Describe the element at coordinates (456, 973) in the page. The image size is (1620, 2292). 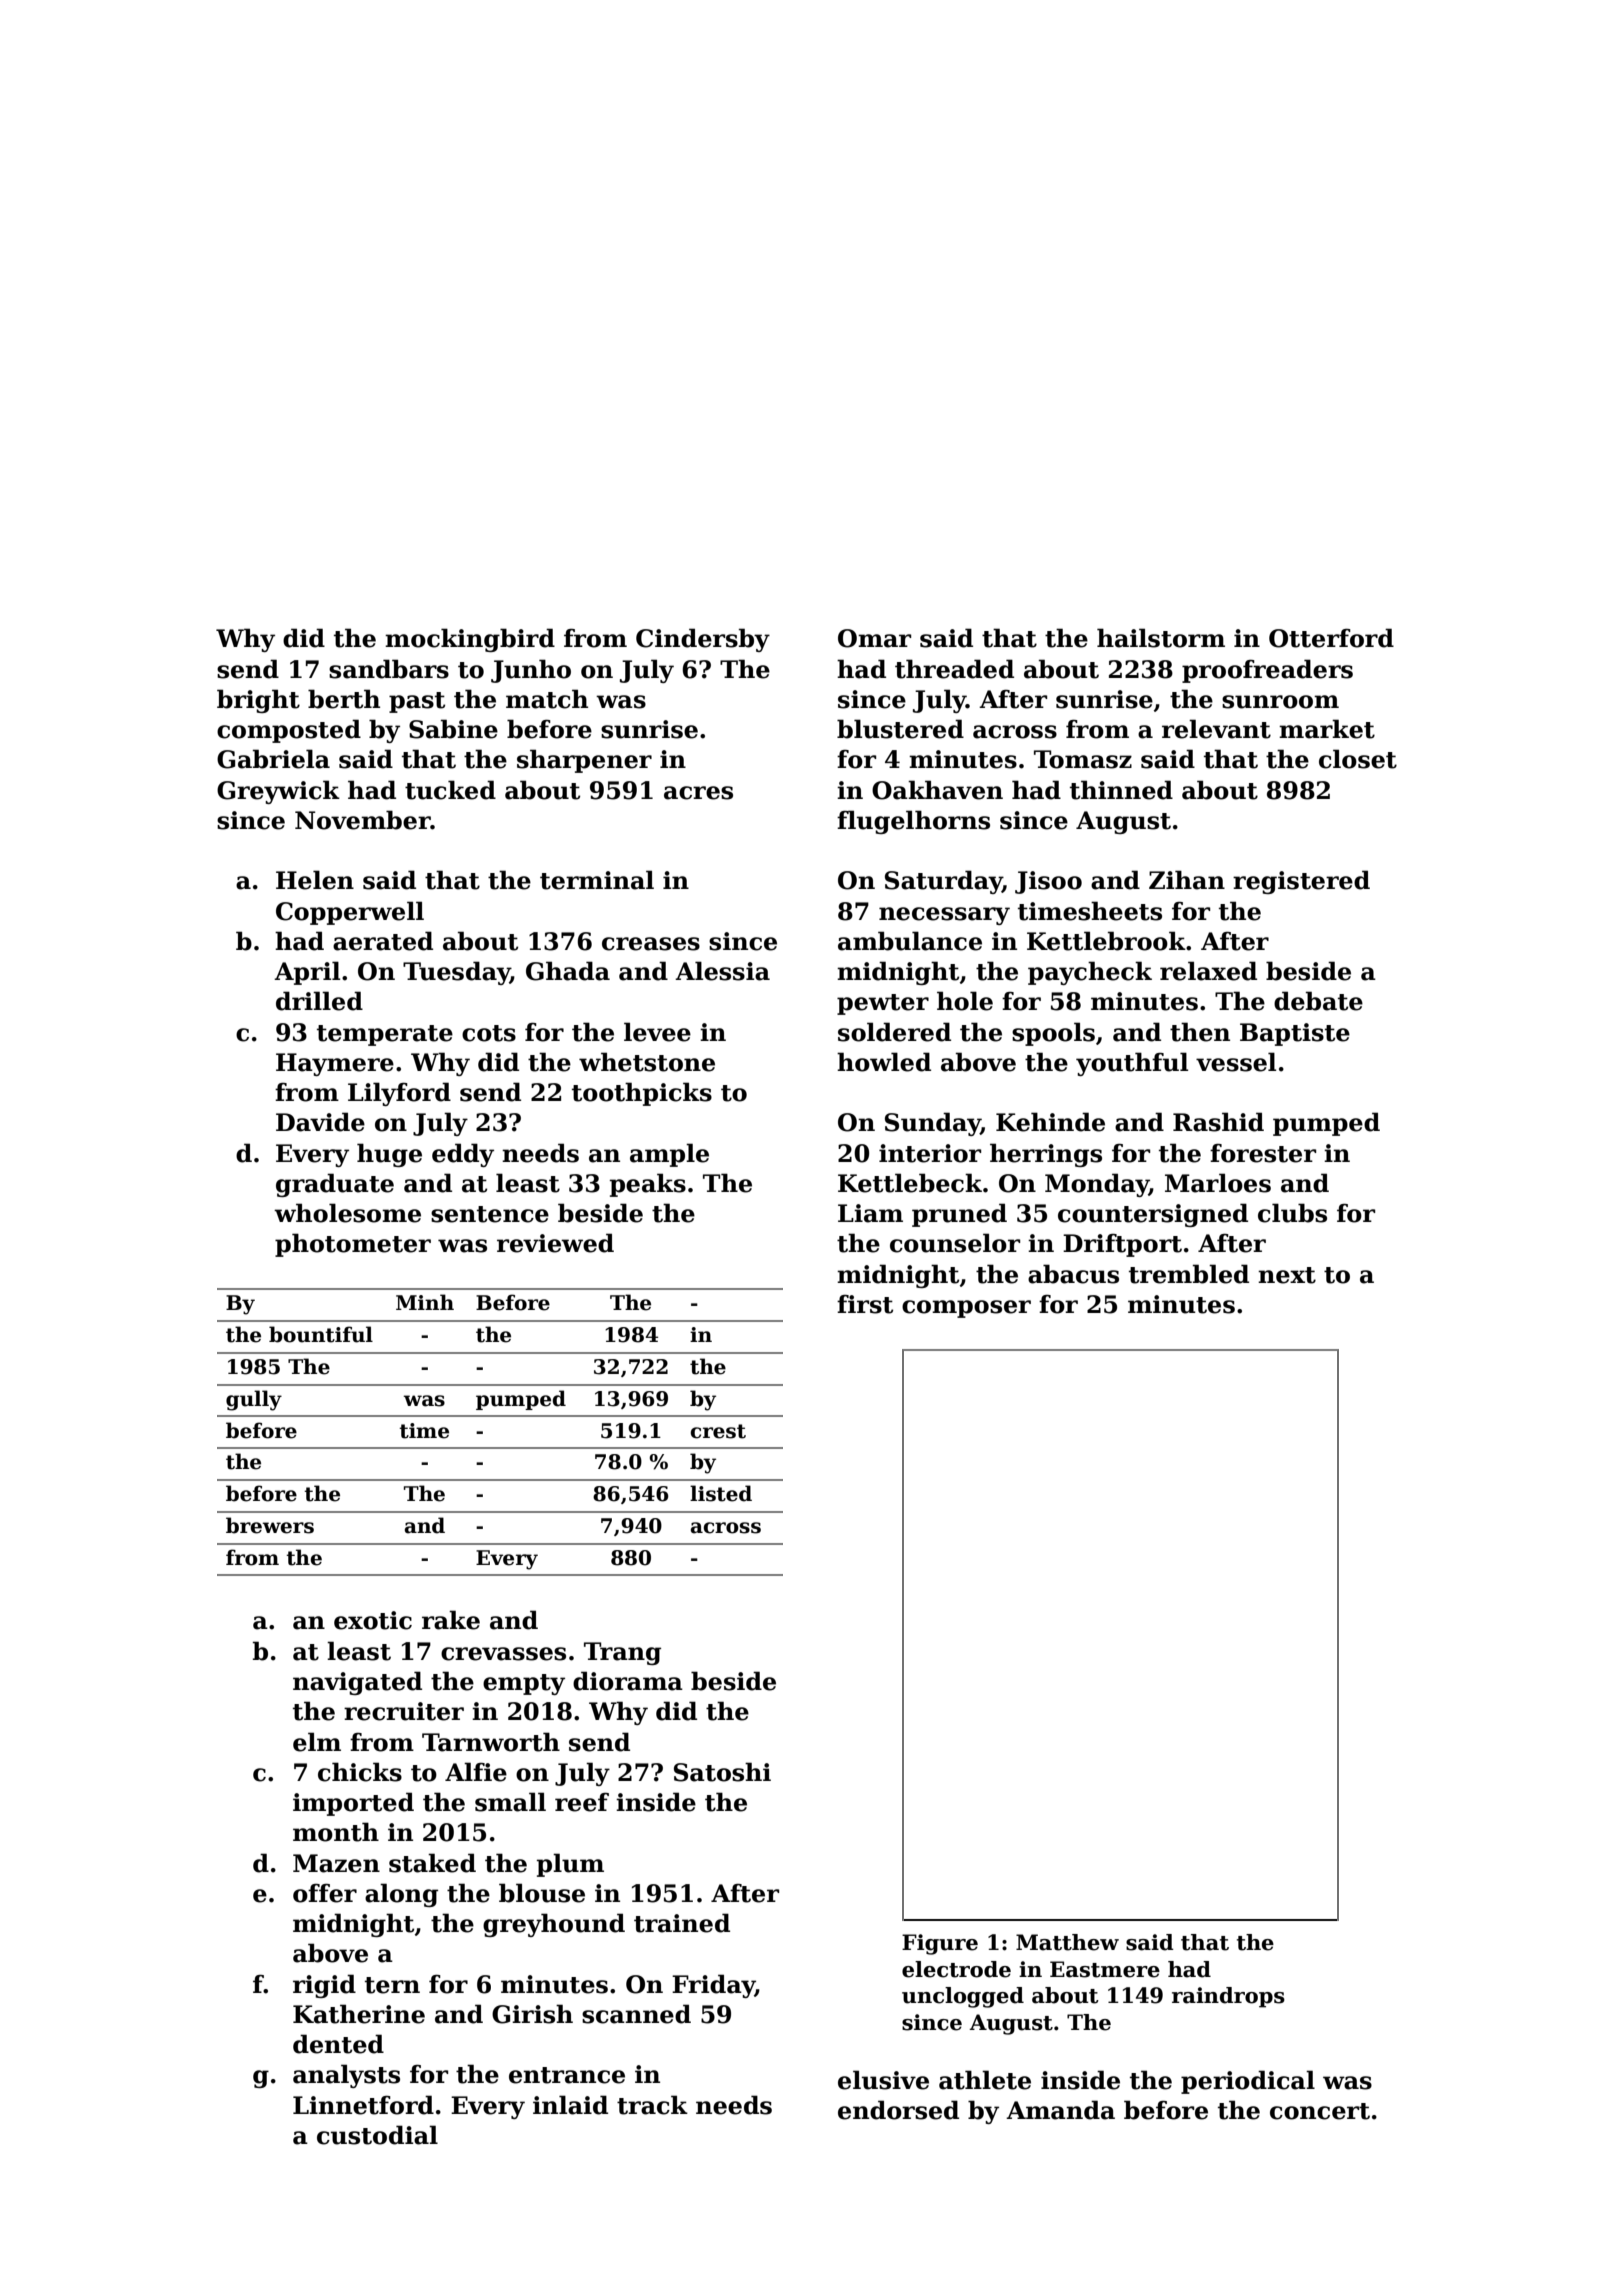
I see `Tuesday` at that location.
